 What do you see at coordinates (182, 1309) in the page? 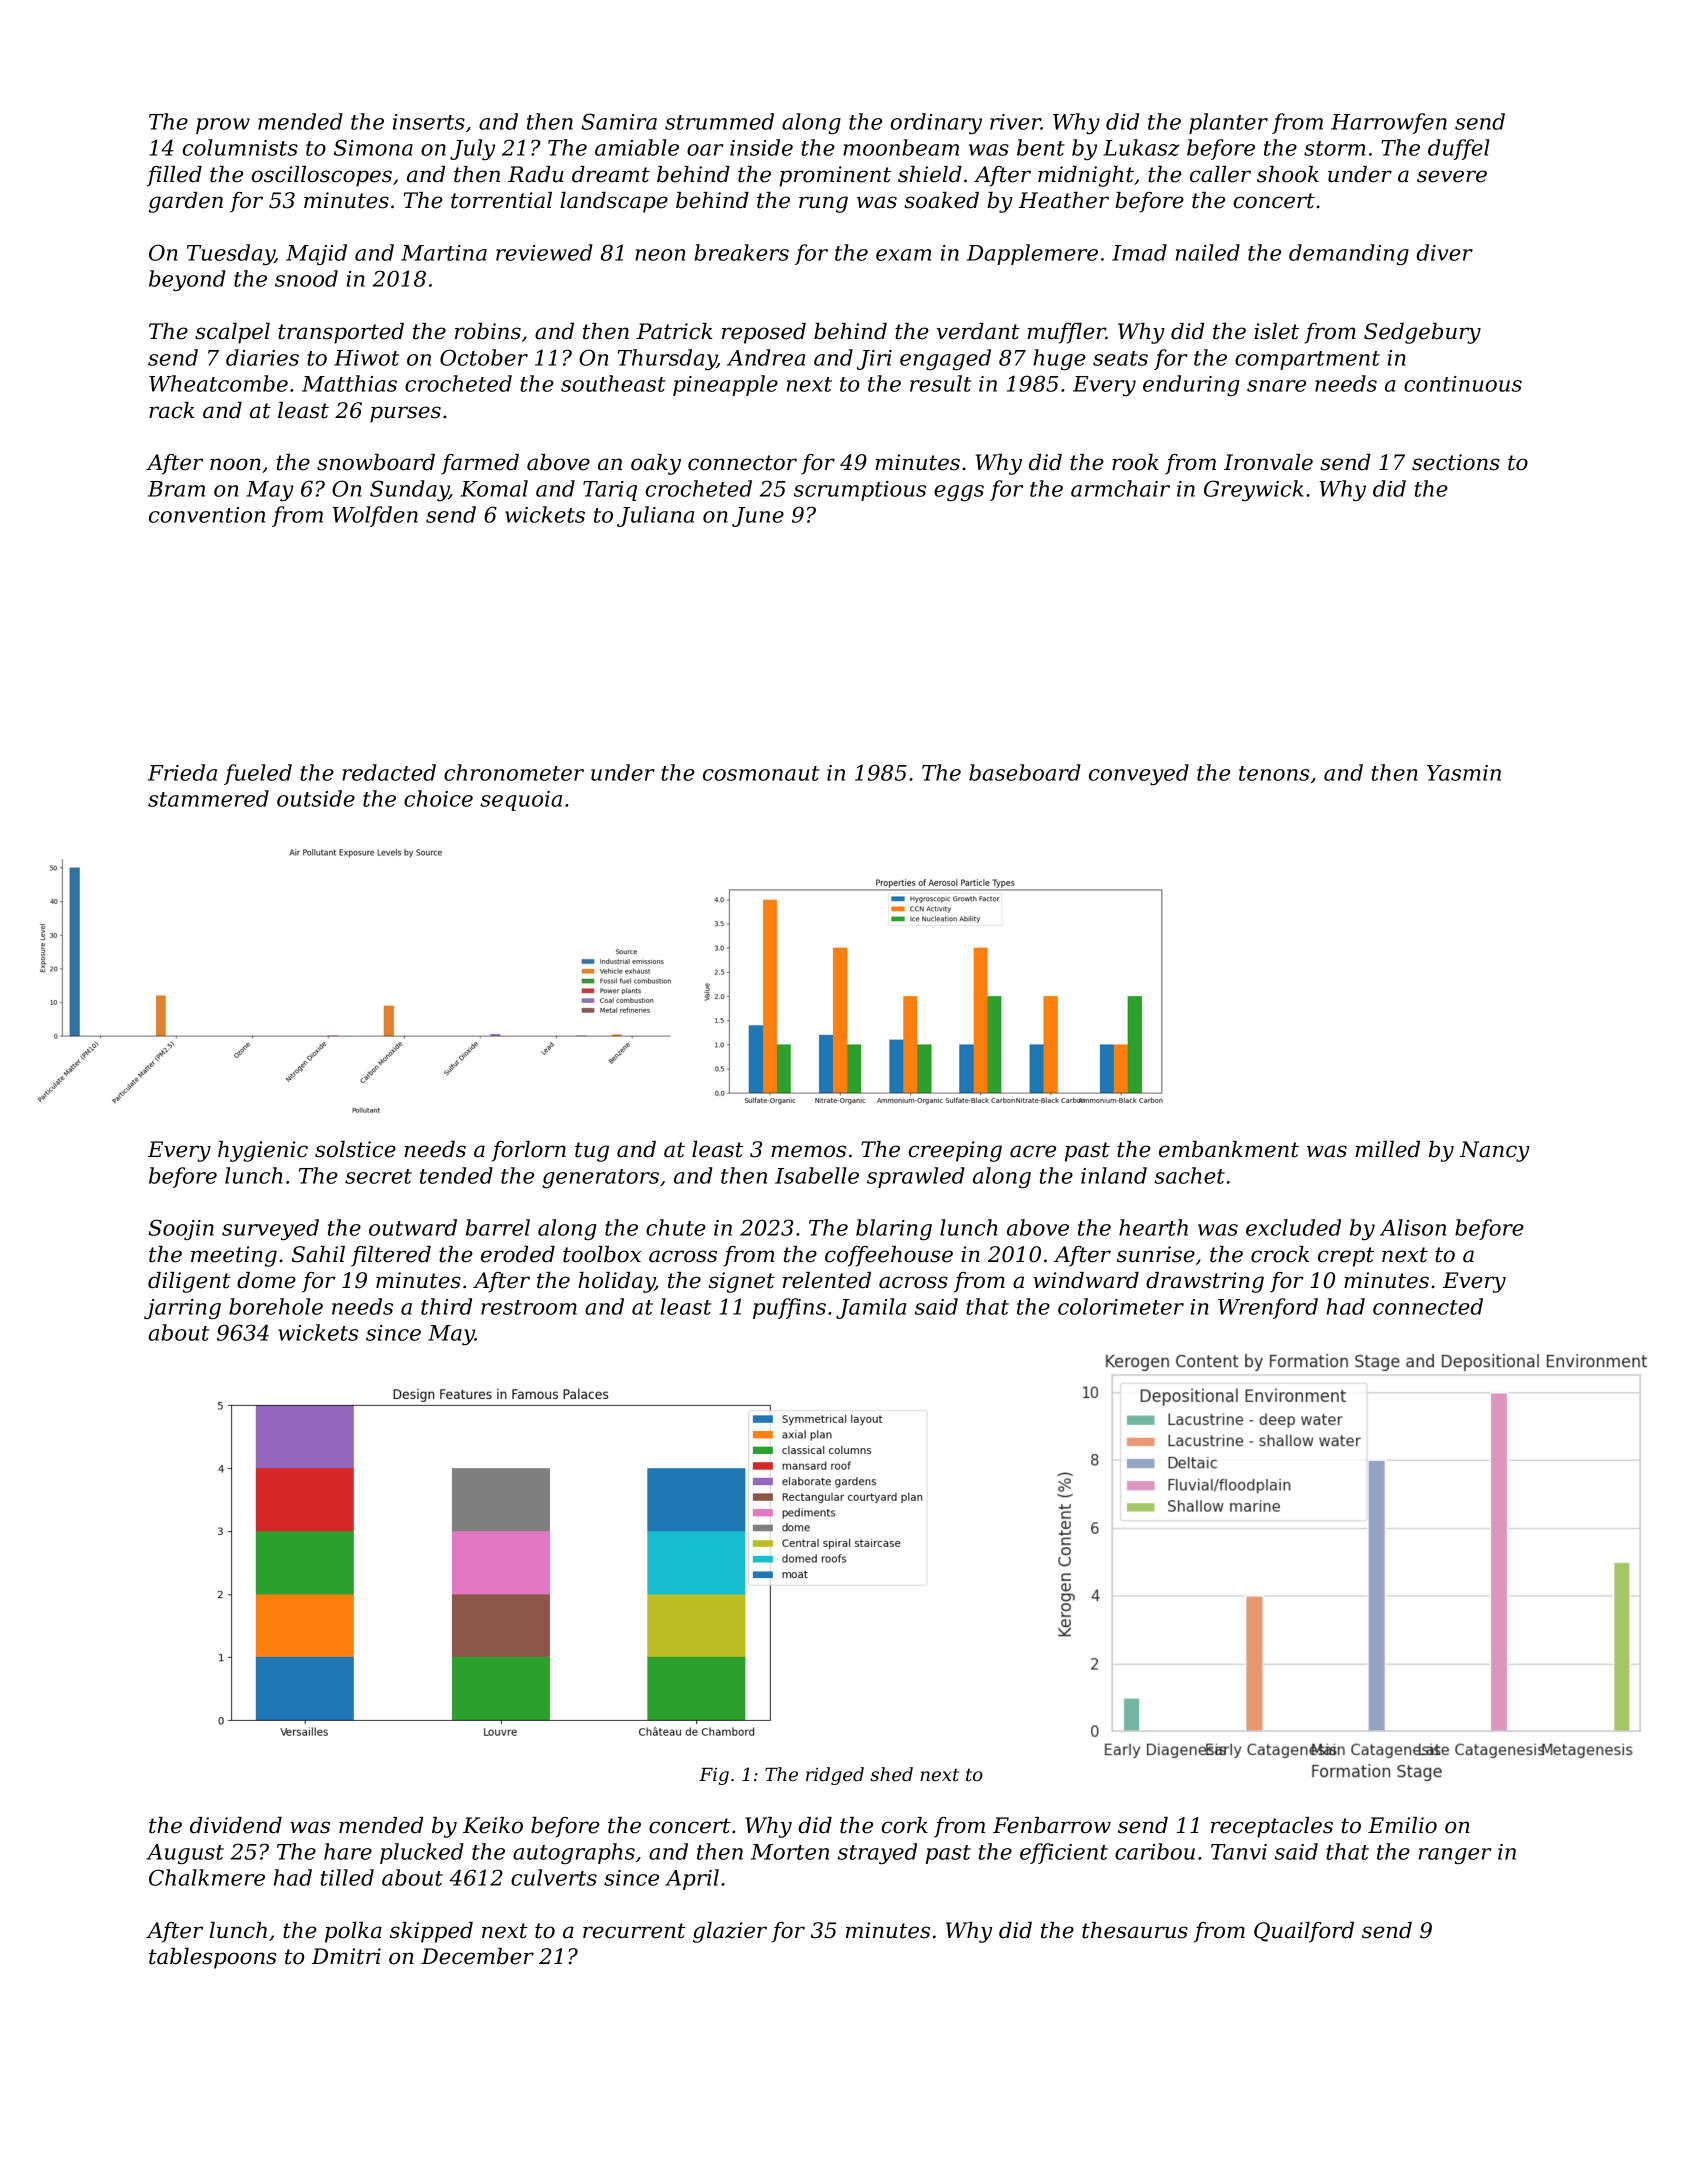
I see `jarring` at bounding box center [182, 1309].
